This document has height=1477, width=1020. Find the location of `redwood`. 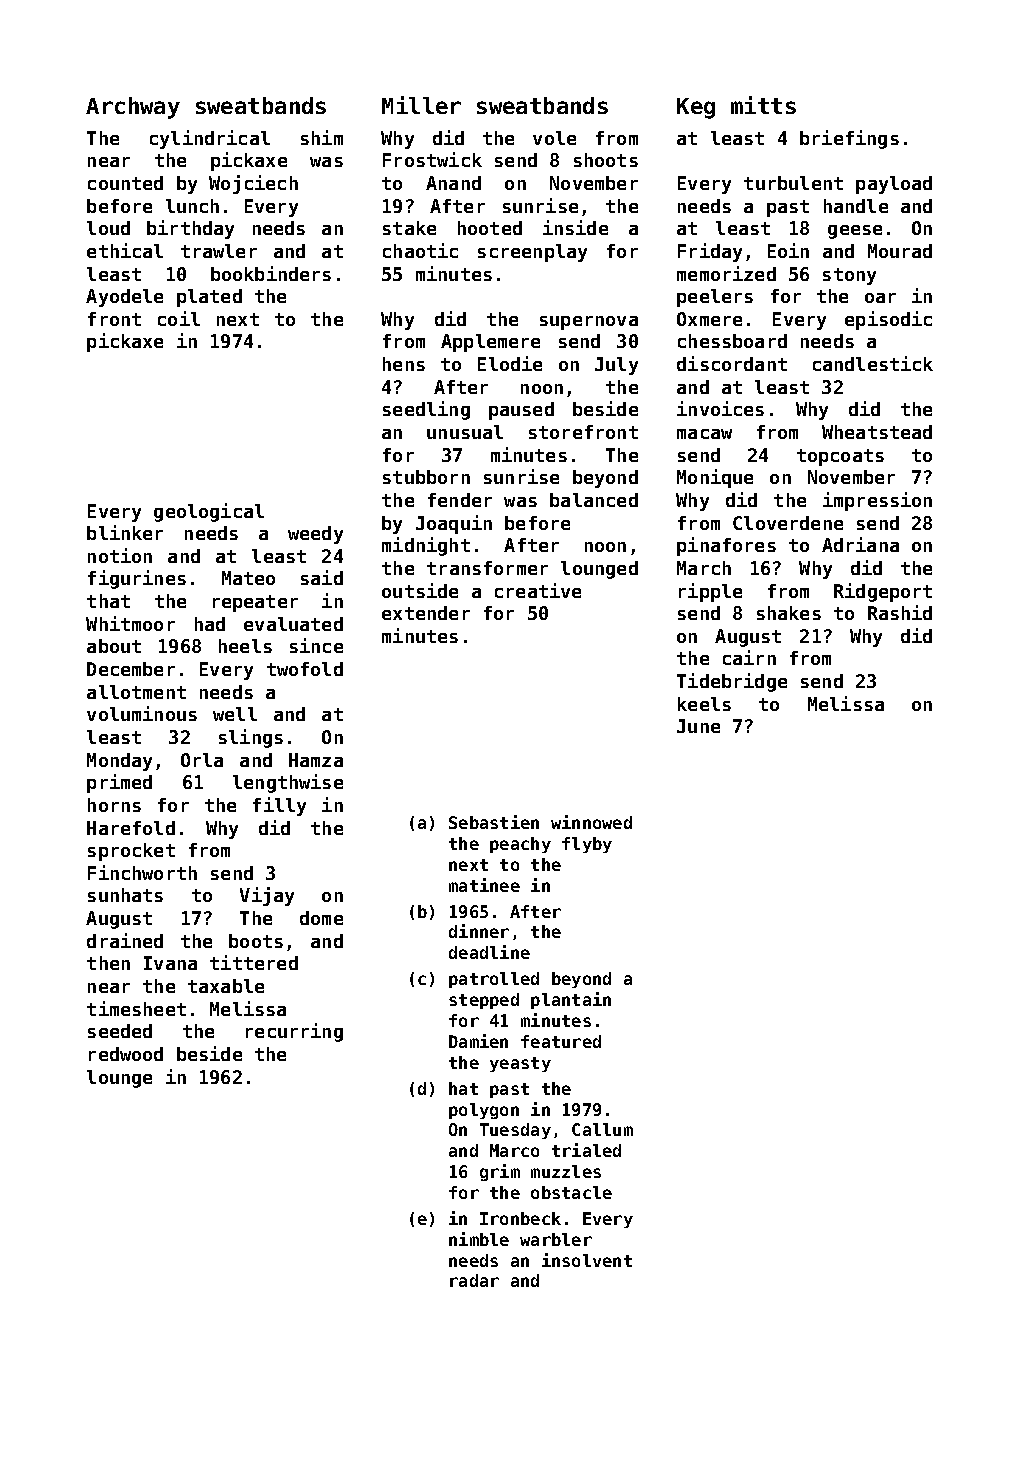

redwood is located at coordinates (126, 1054).
